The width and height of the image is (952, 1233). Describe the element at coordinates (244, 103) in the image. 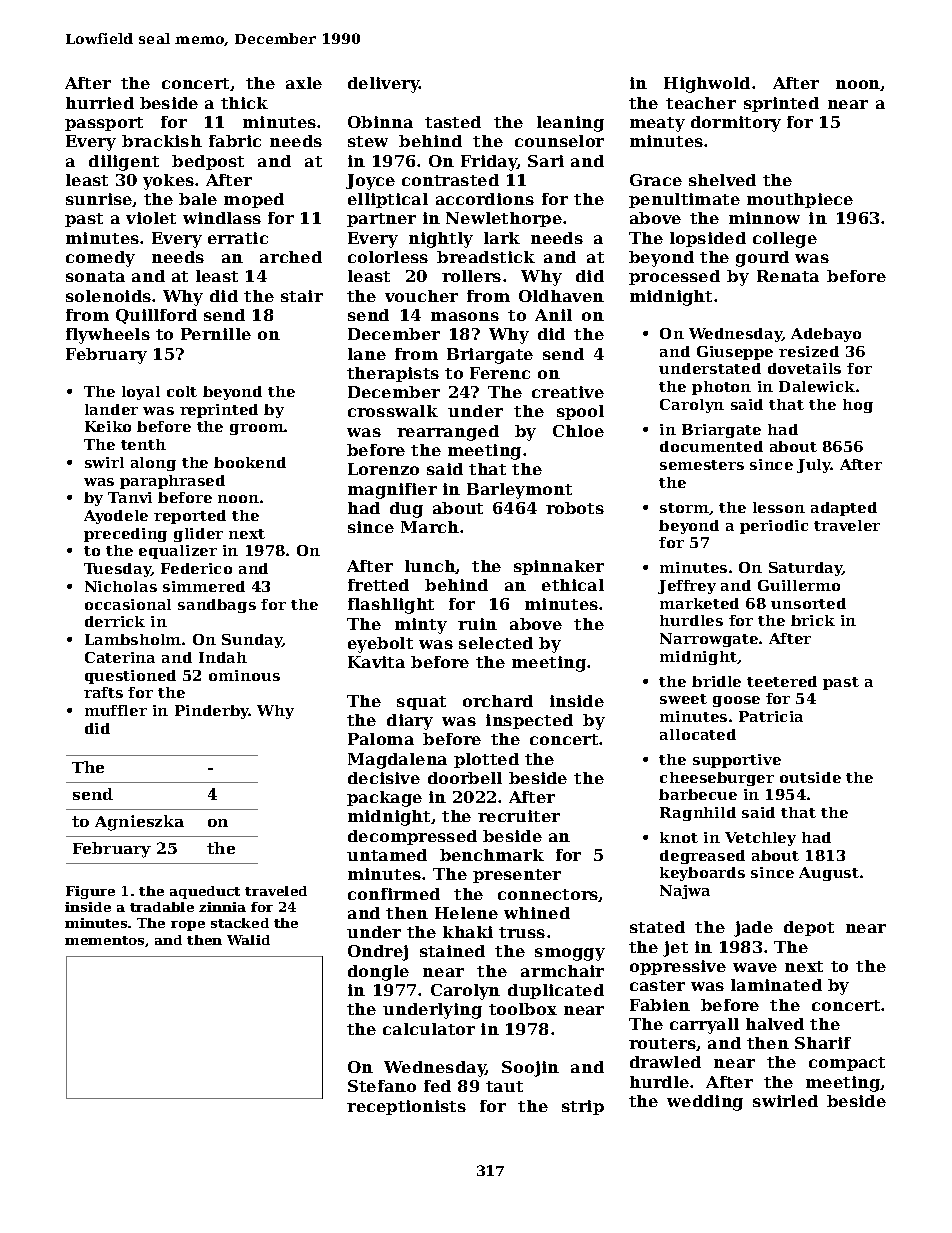

I see `thick` at that location.
